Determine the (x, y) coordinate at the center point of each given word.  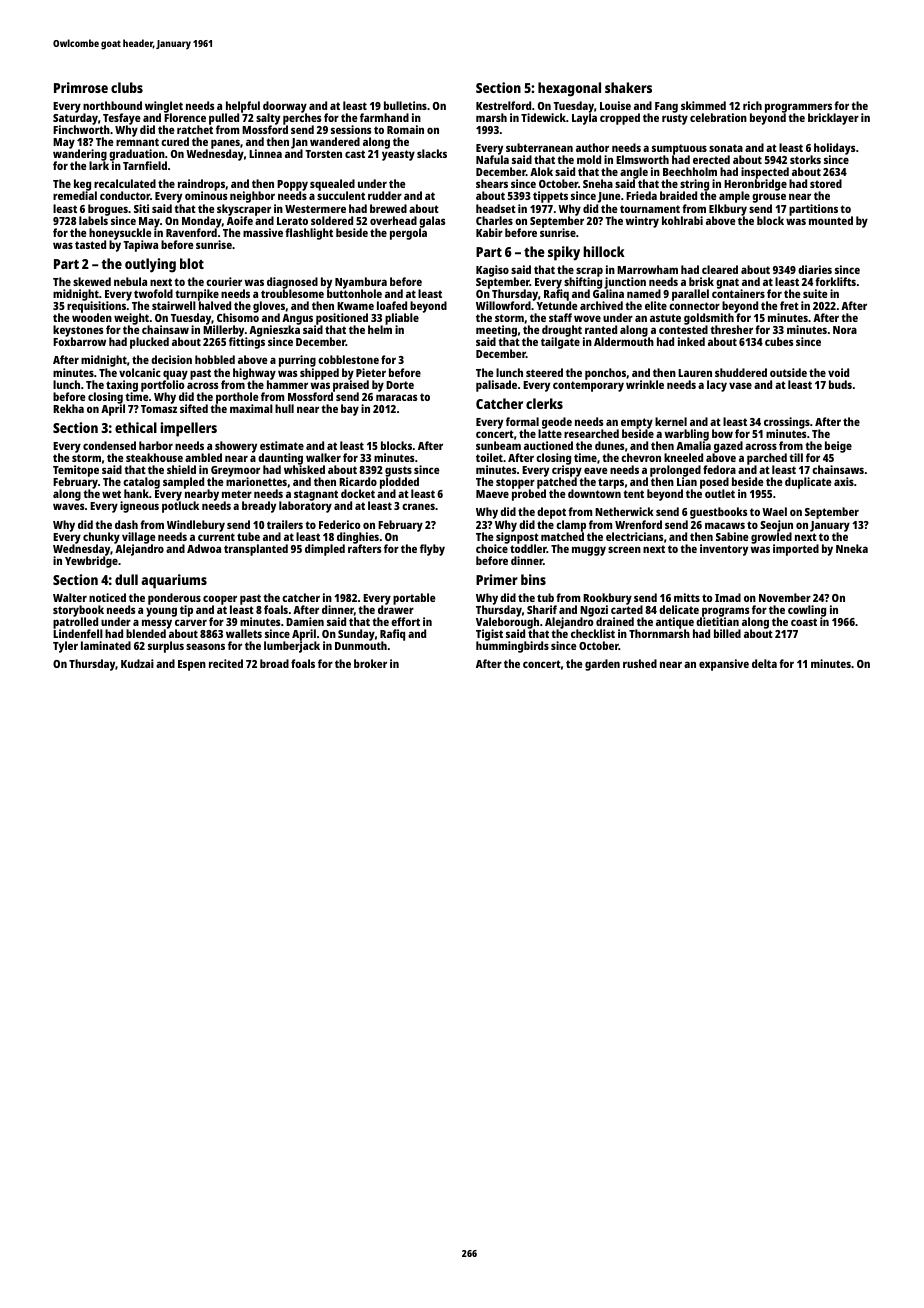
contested (683, 330)
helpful (242, 107)
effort (405, 621)
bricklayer (833, 119)
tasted (90, 244)
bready (259, 507)
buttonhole (354, 294)
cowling (807, 611)
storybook (78, 611)
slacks (432, 153)
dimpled (325, 550)
